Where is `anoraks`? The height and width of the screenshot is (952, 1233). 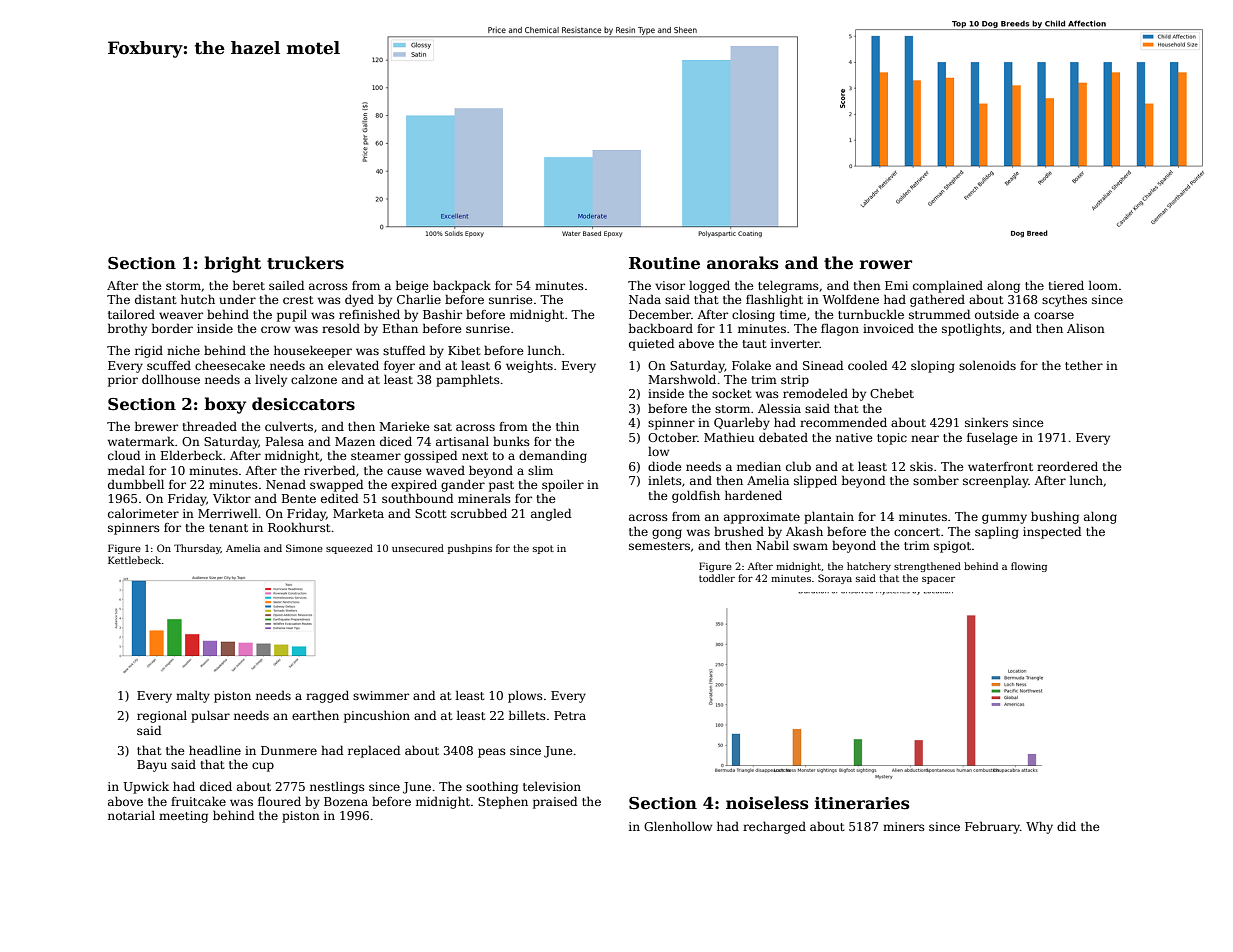 anoraks is located at coordinates (742, 263).
